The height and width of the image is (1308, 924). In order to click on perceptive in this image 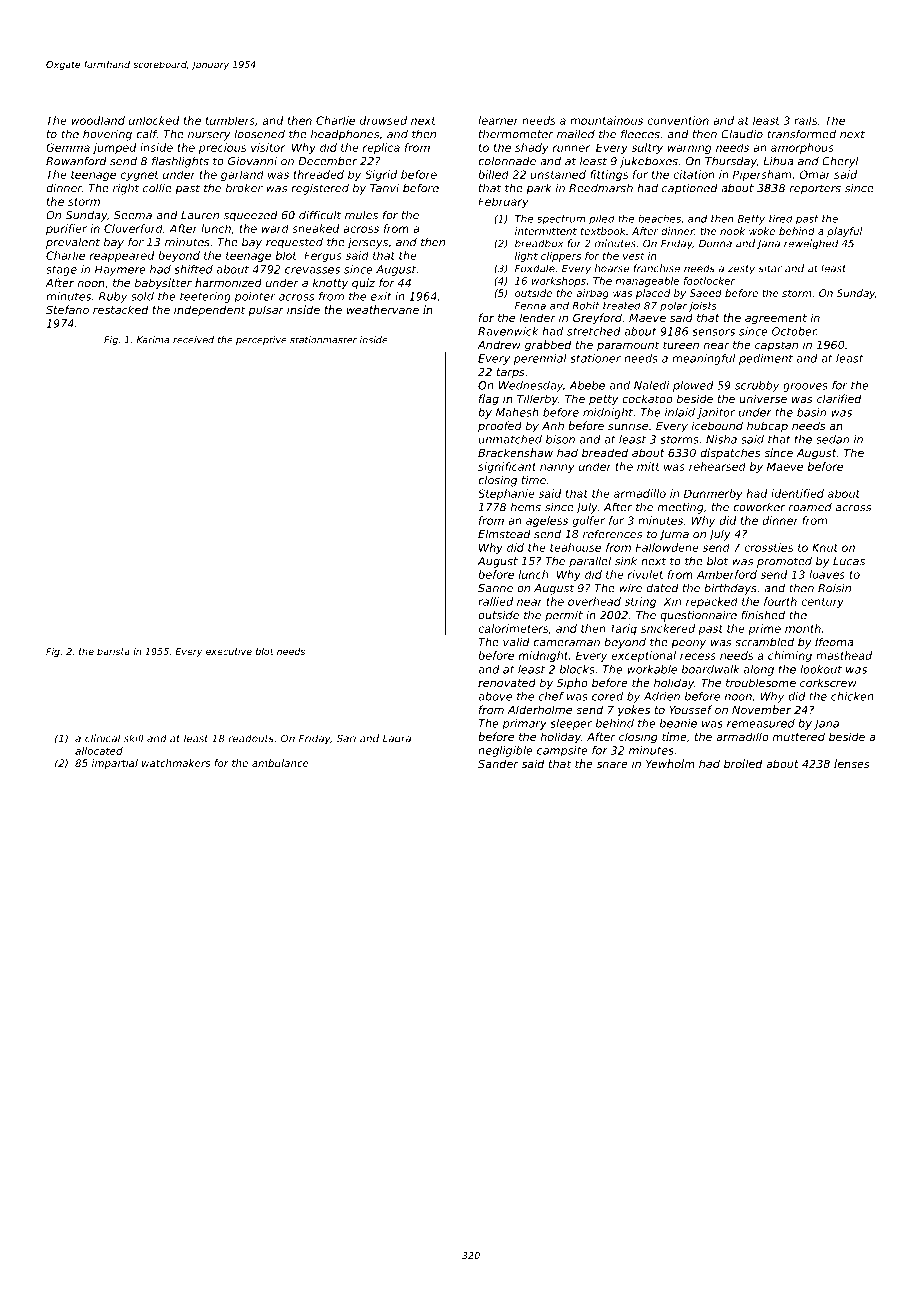, I will do `click(261, 340)`.
